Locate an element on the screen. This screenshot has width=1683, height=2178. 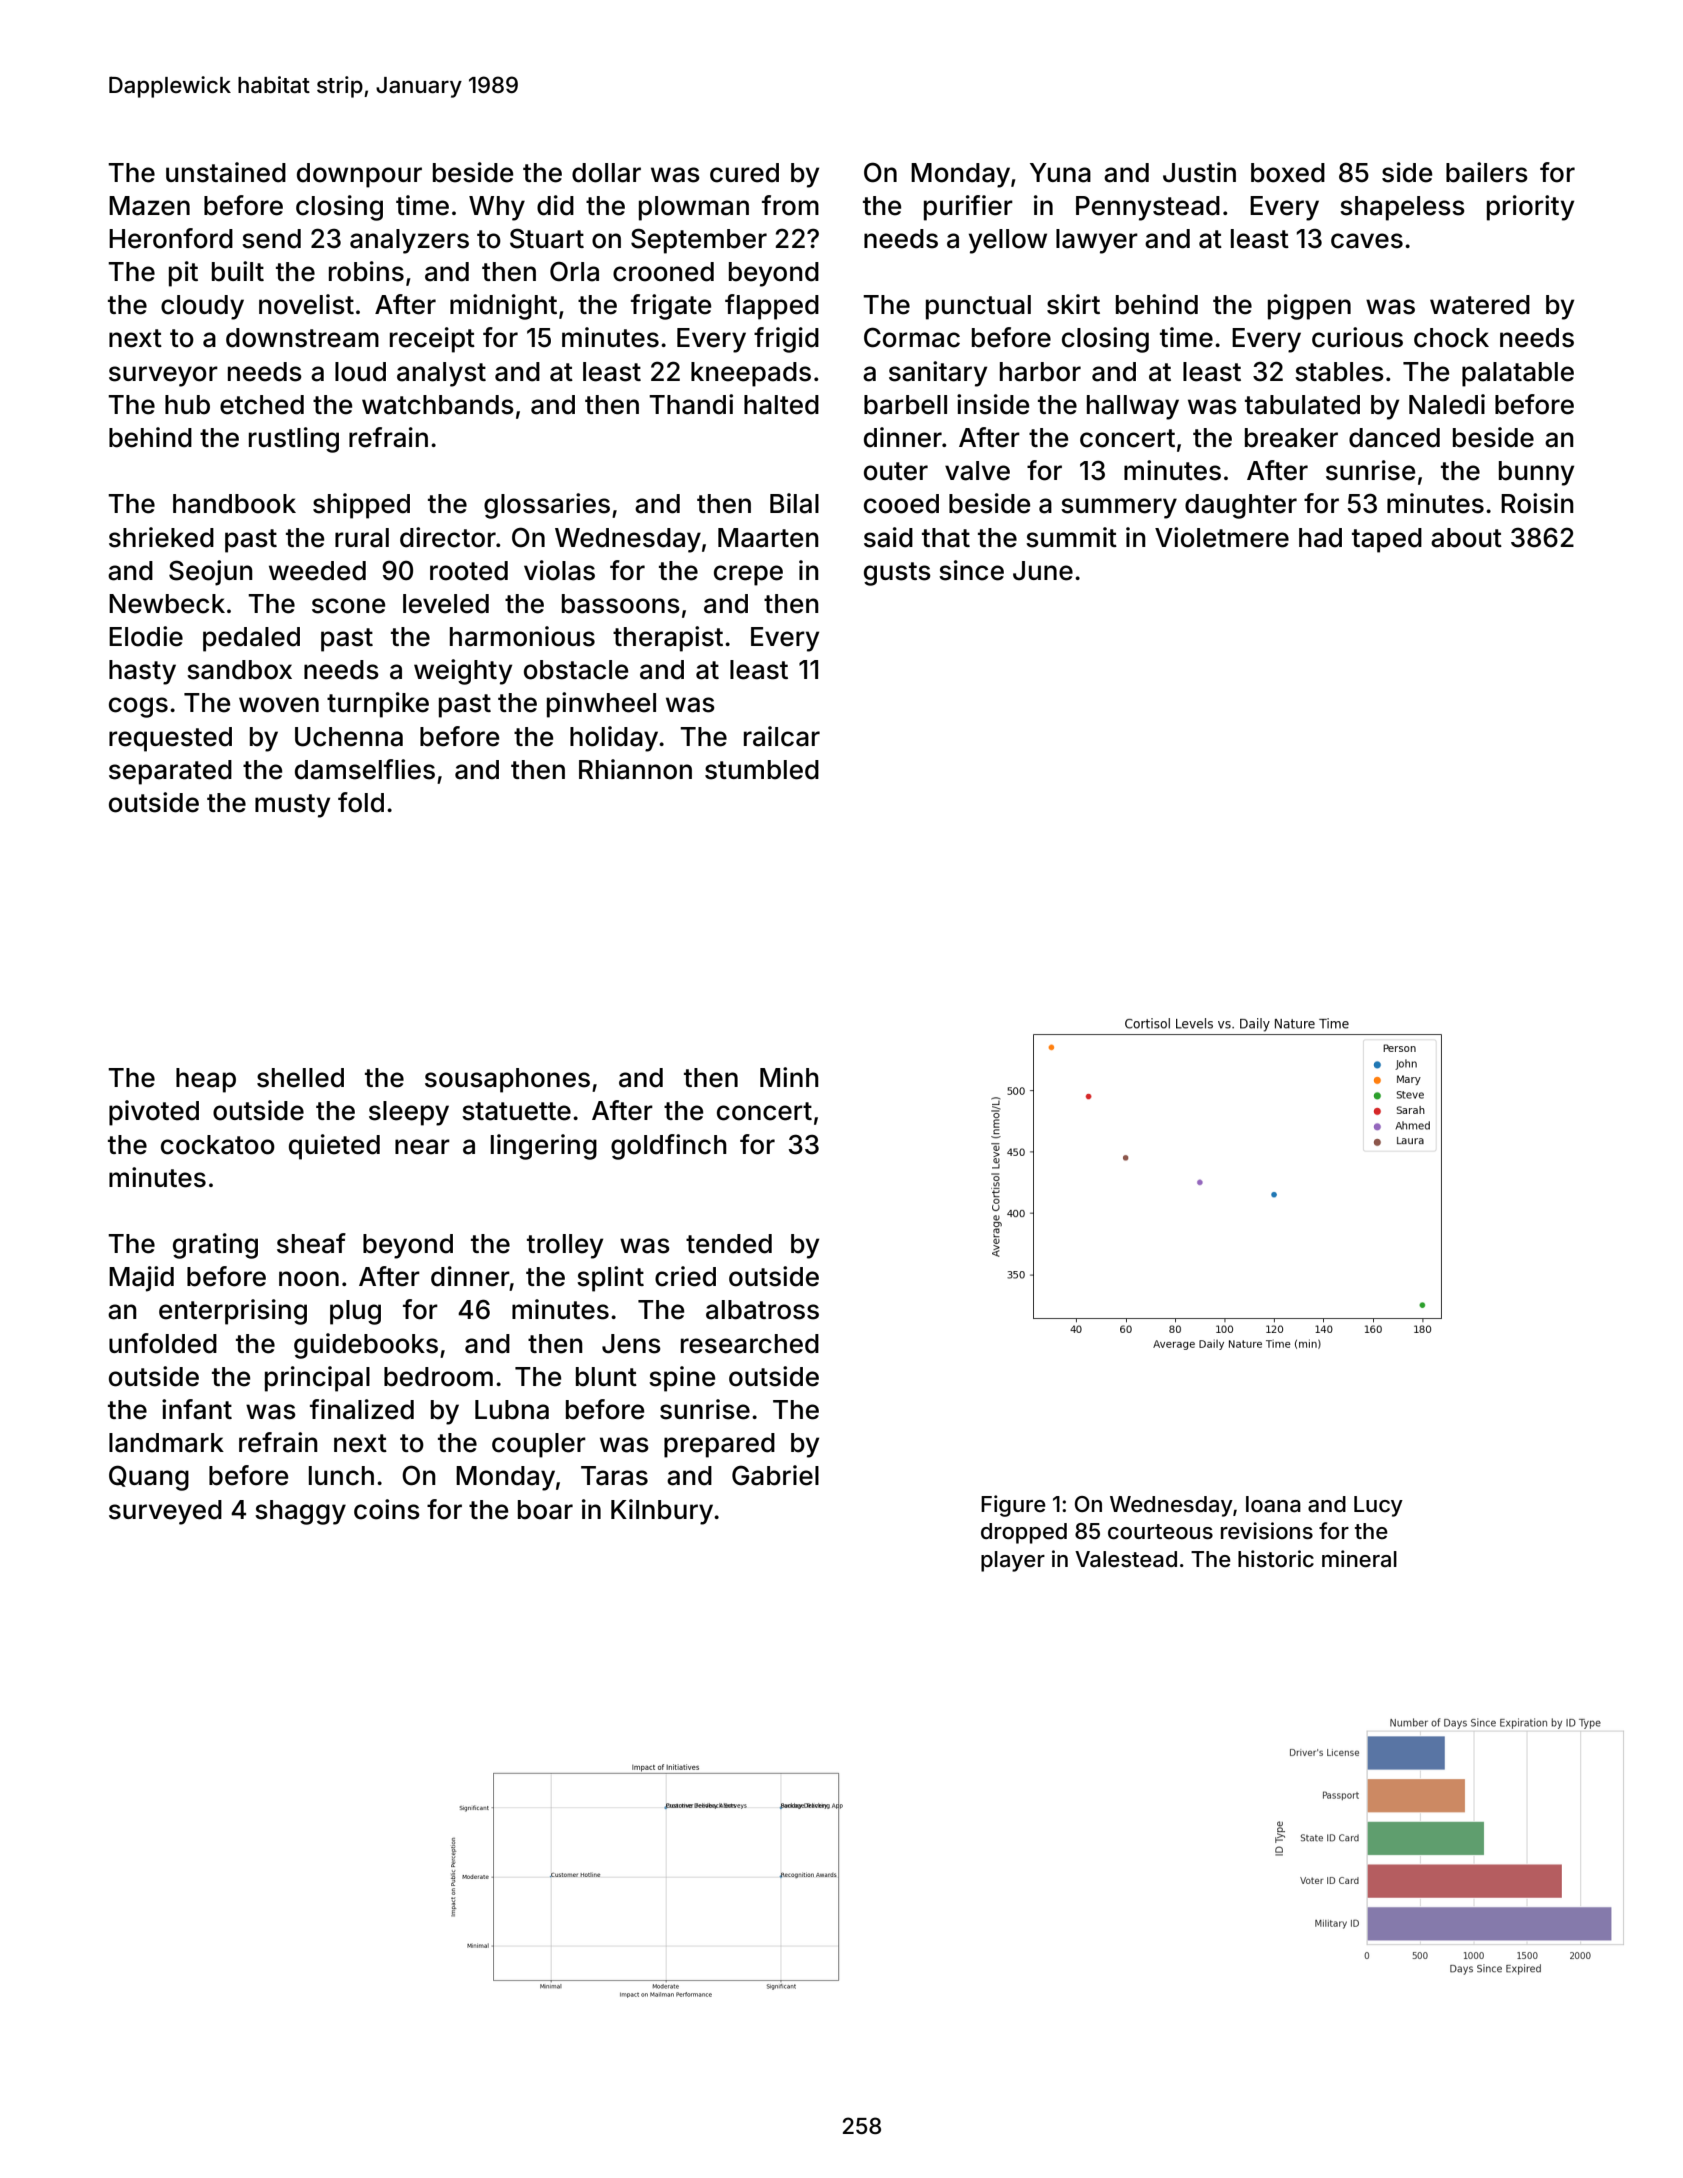
purifier is located at coordinates (968, 208).
